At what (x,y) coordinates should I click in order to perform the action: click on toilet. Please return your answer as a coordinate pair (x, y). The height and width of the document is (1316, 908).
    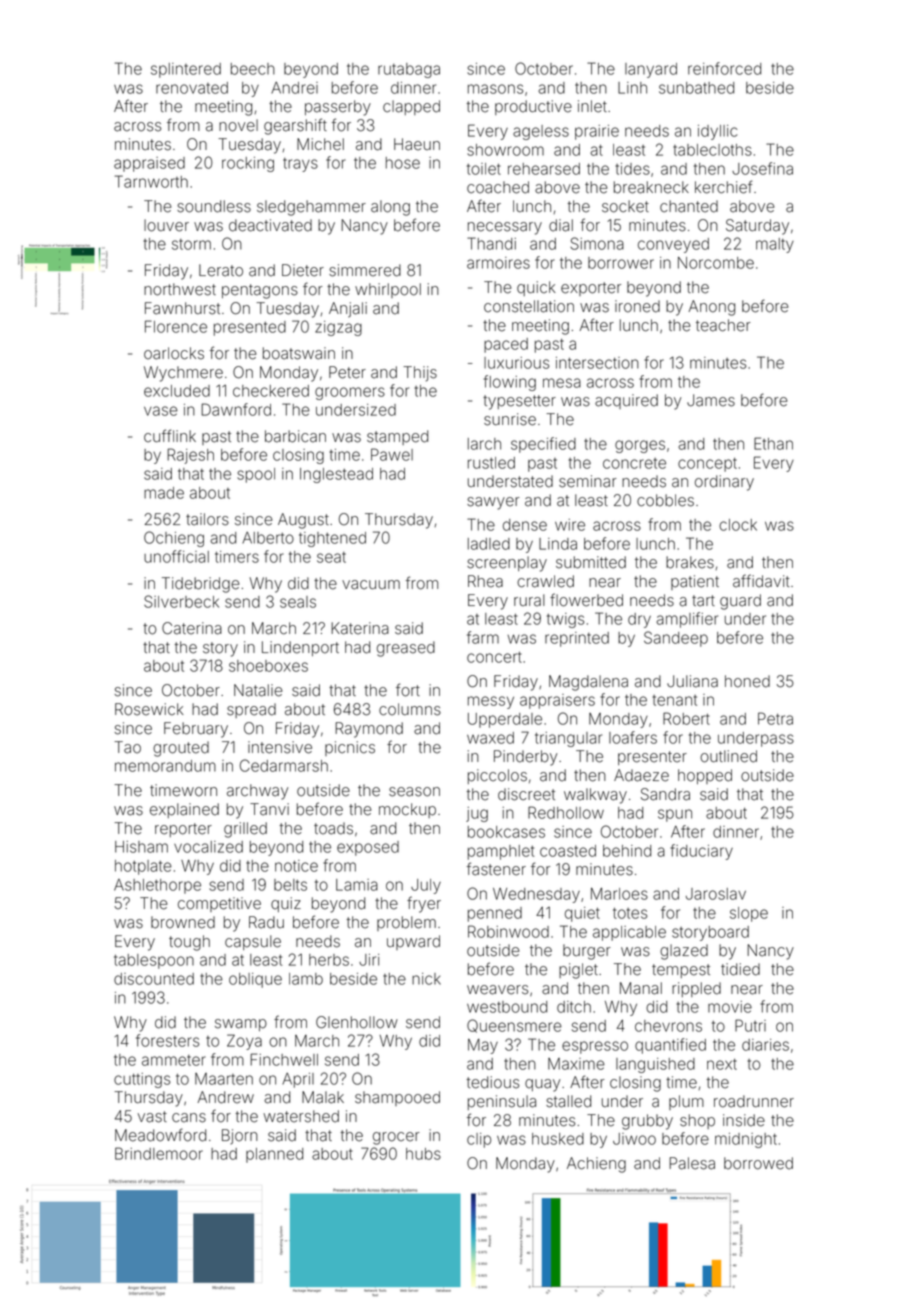
    Looking at the image, I should click on (484, 169).
